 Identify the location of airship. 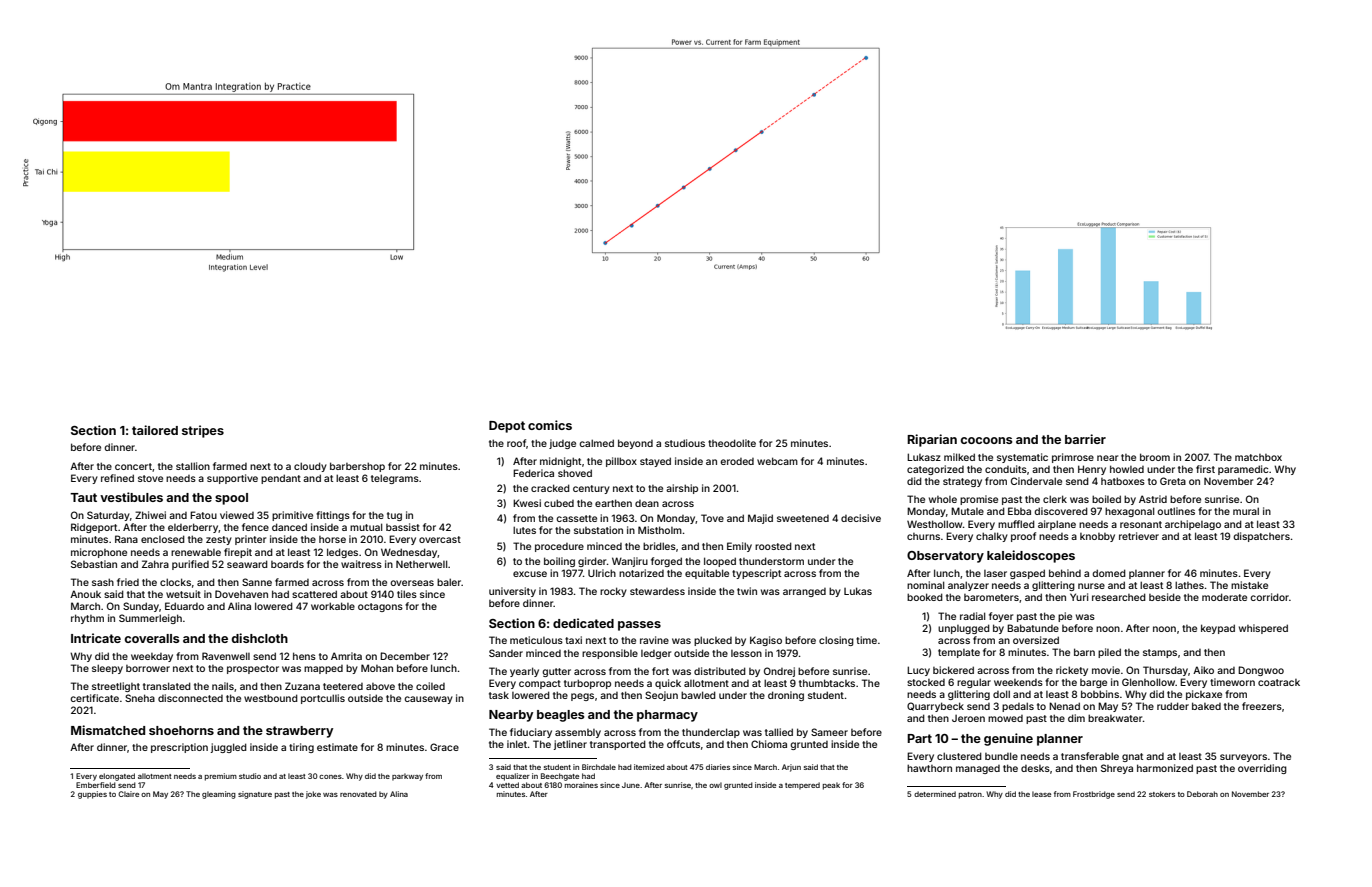
(682, 489).
